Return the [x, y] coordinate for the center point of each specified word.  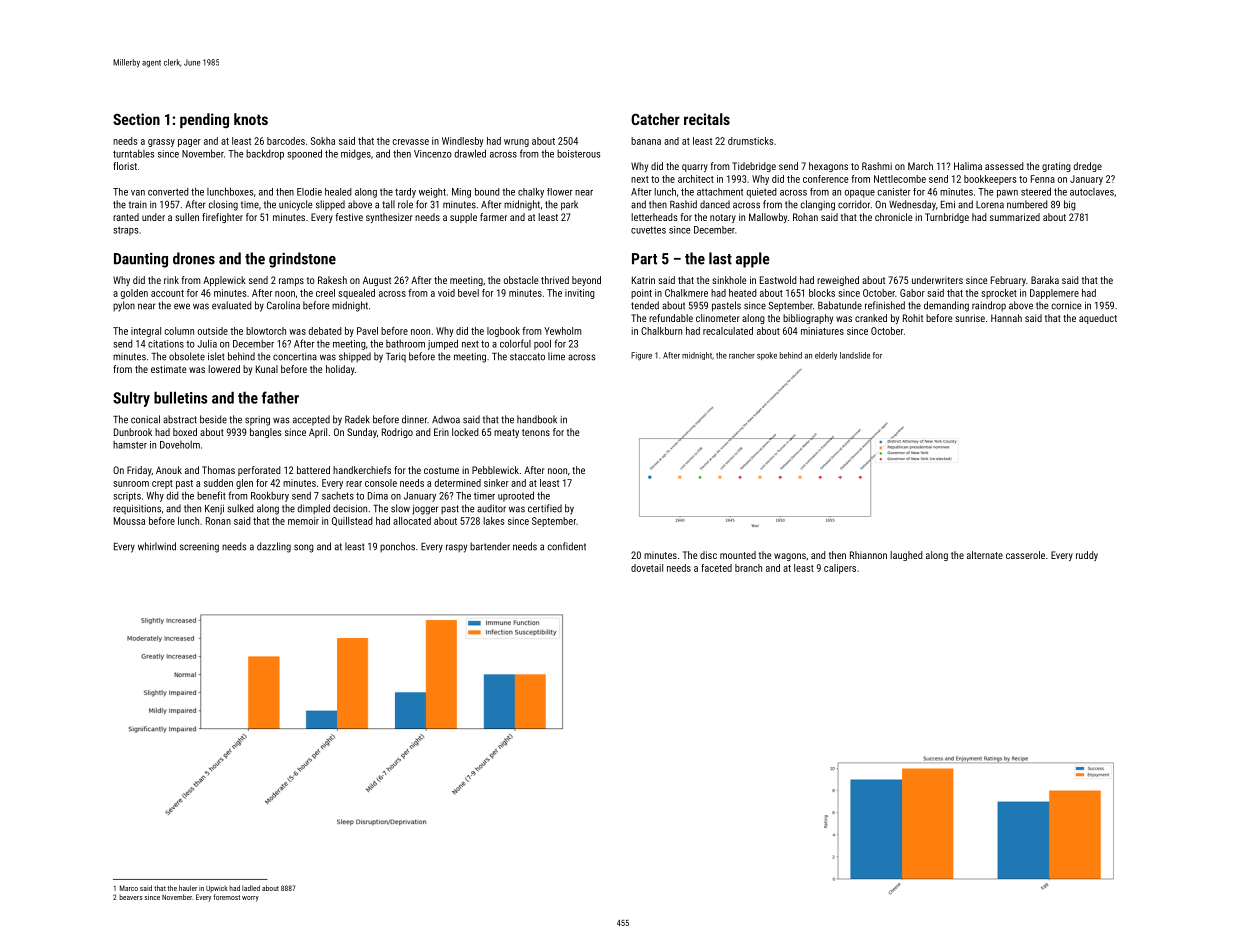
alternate [985, 555]
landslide [855, 355]
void [446, 293]
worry [250, 899]
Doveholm [180, 445]
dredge [1087, 167]
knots [251, 119]
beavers [130, 897]
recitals [707, 119]
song [304, 548]
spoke [767, 356]
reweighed [838, 281]
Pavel [367, 331]
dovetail [647, 568]
